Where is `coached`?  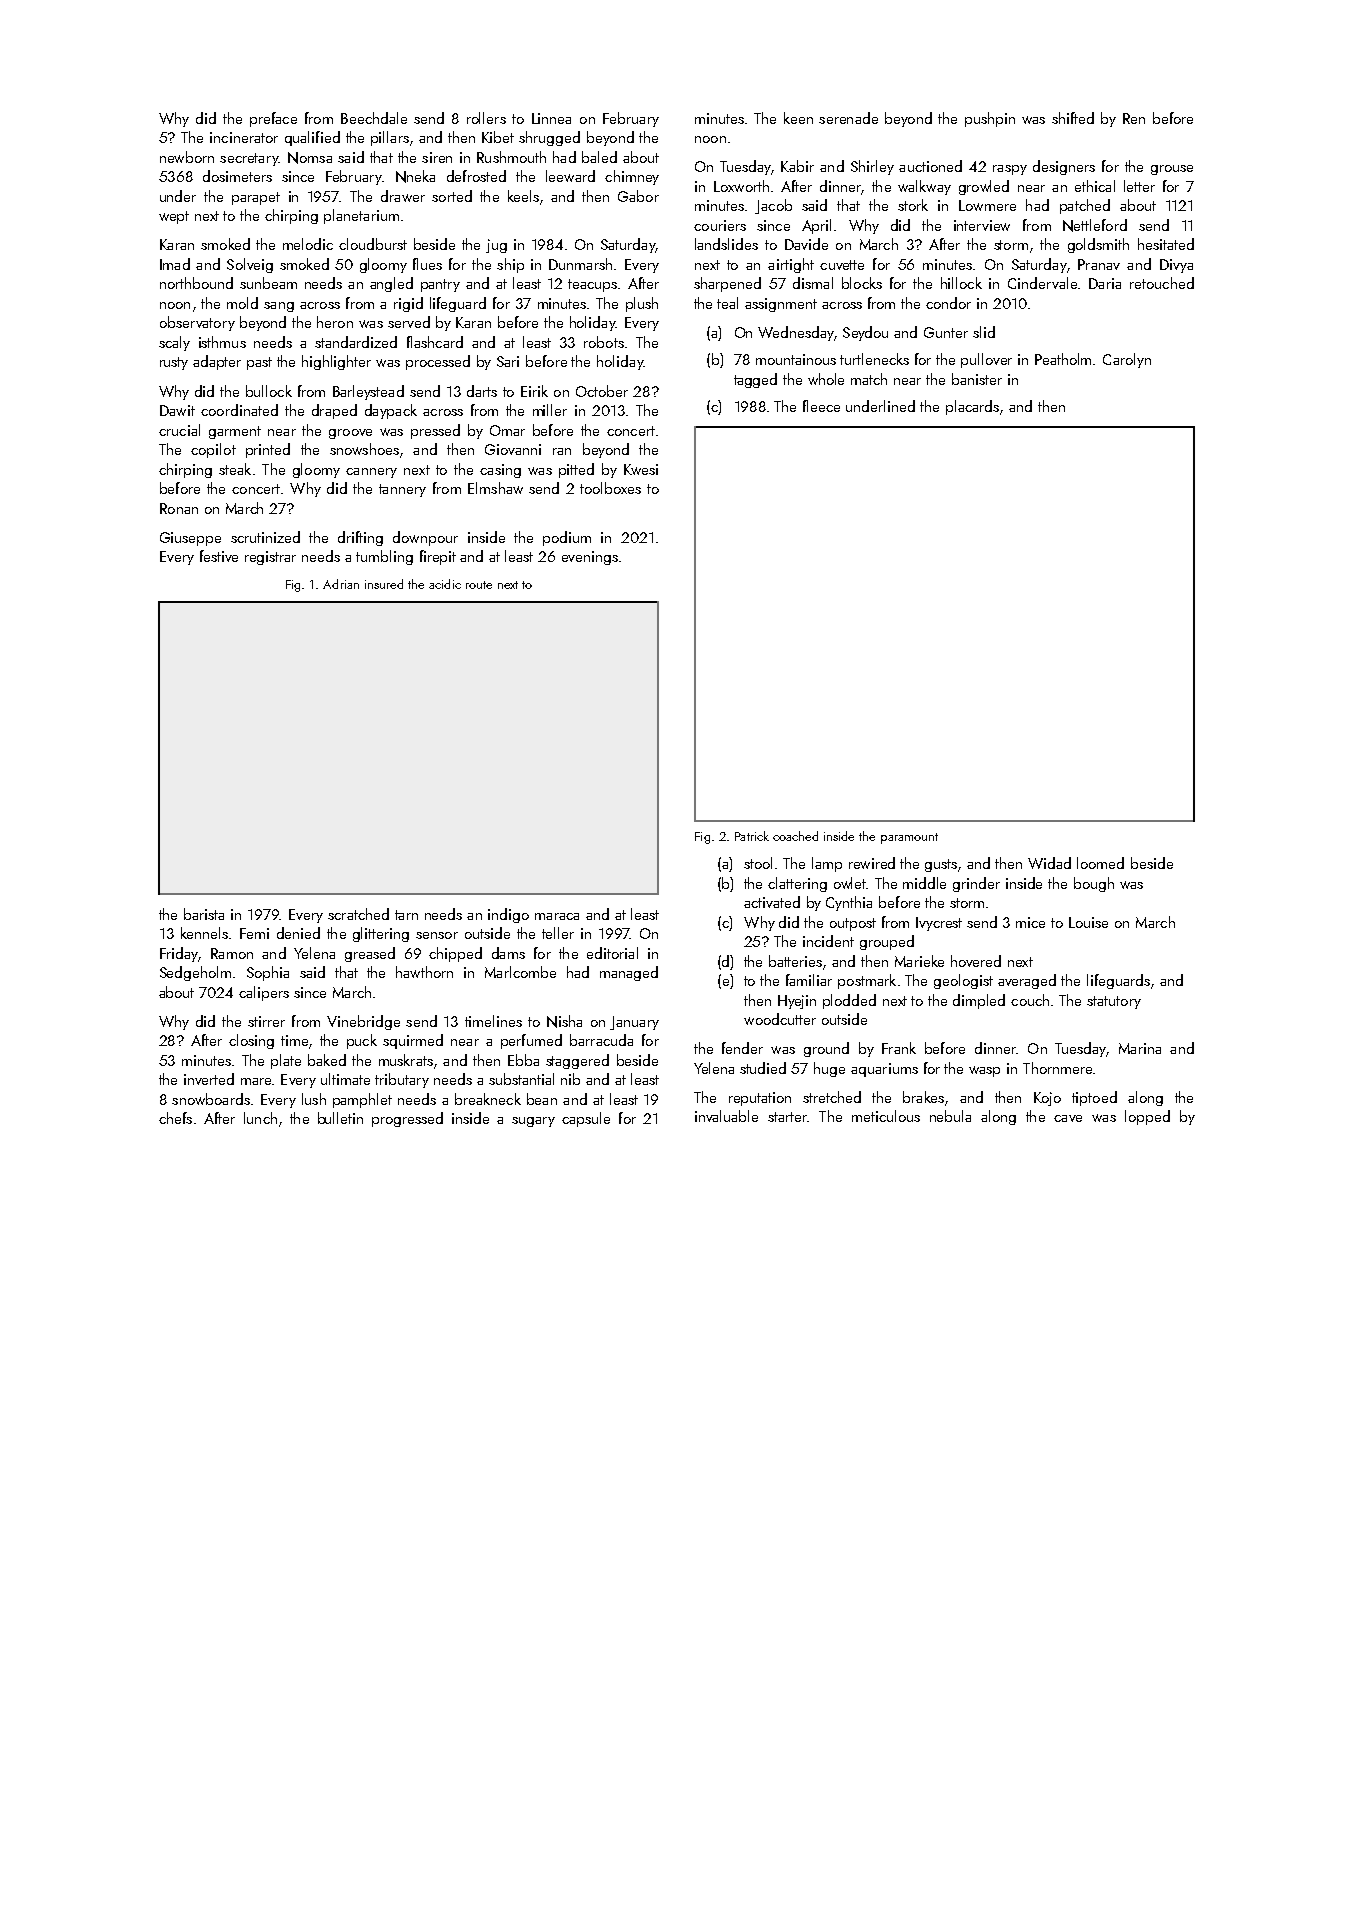
coached is located at coordinates (795, 836).
